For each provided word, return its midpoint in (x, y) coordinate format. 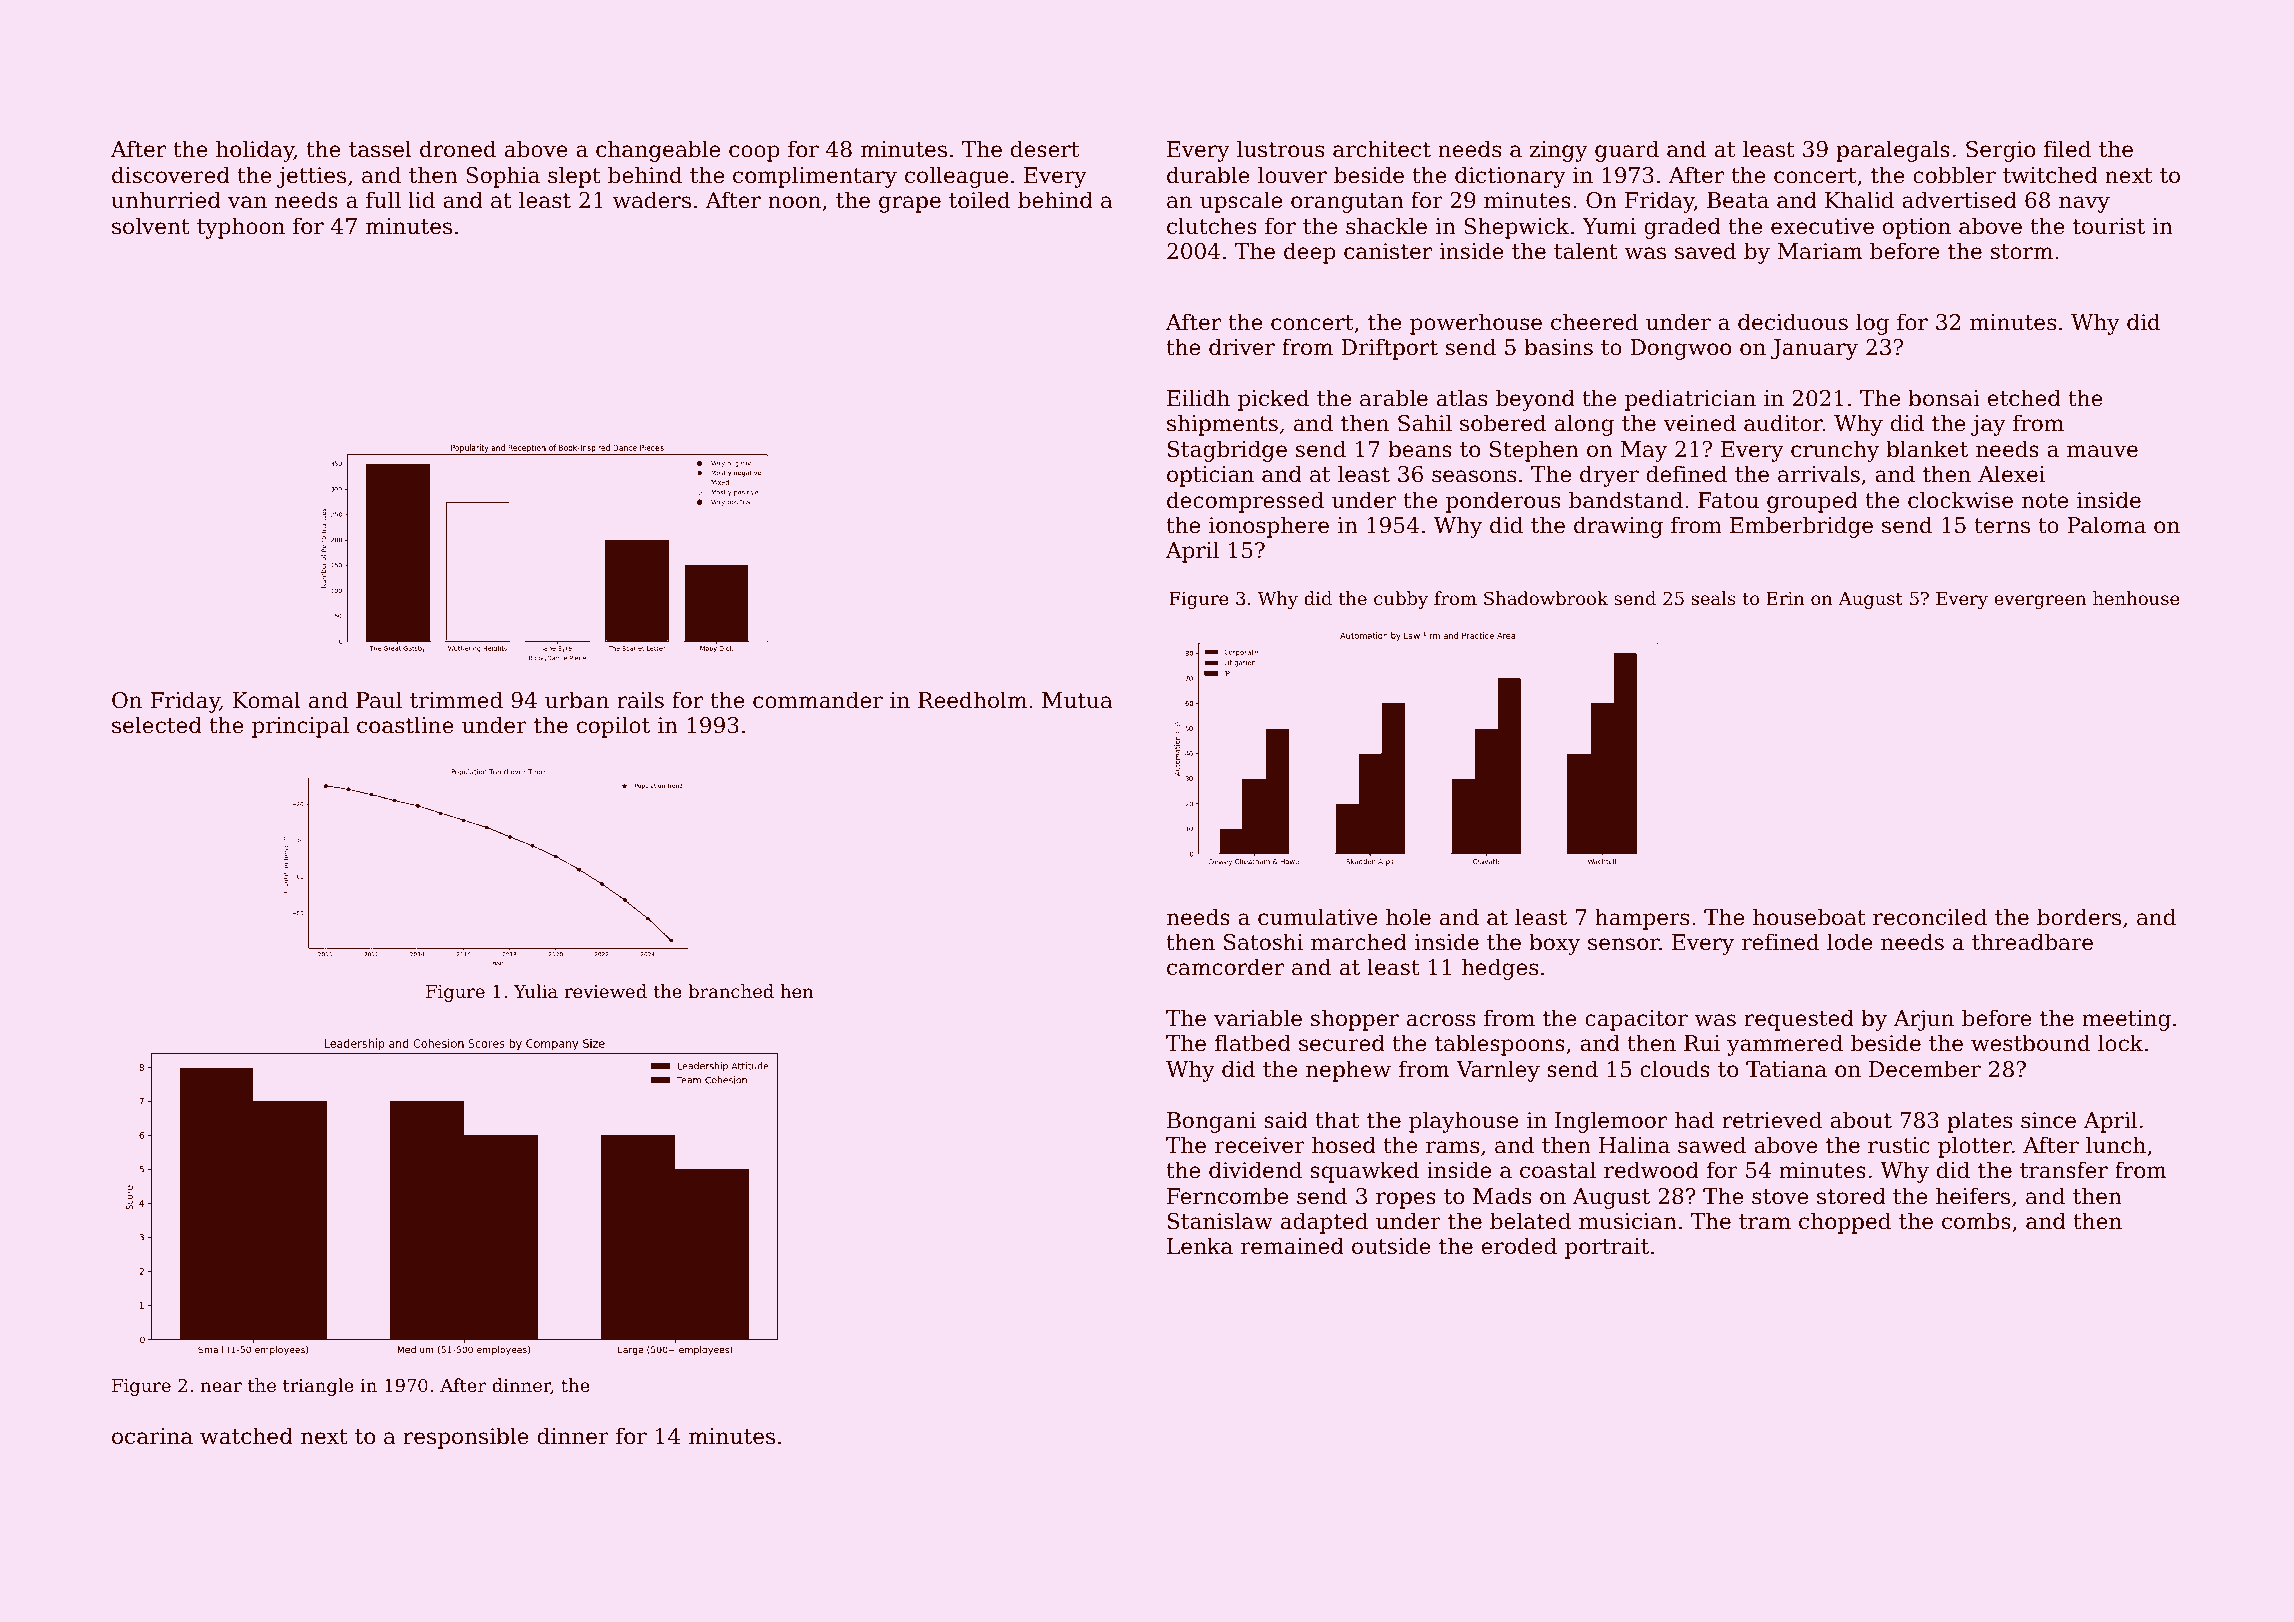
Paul (379, 700)
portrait (1607, 1248)
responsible (466, 1438)
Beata (1738, 200)
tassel (380, 149)
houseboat (1809, 917)
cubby (1401, 600)
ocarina (152, 1436)
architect (1382, 149)
